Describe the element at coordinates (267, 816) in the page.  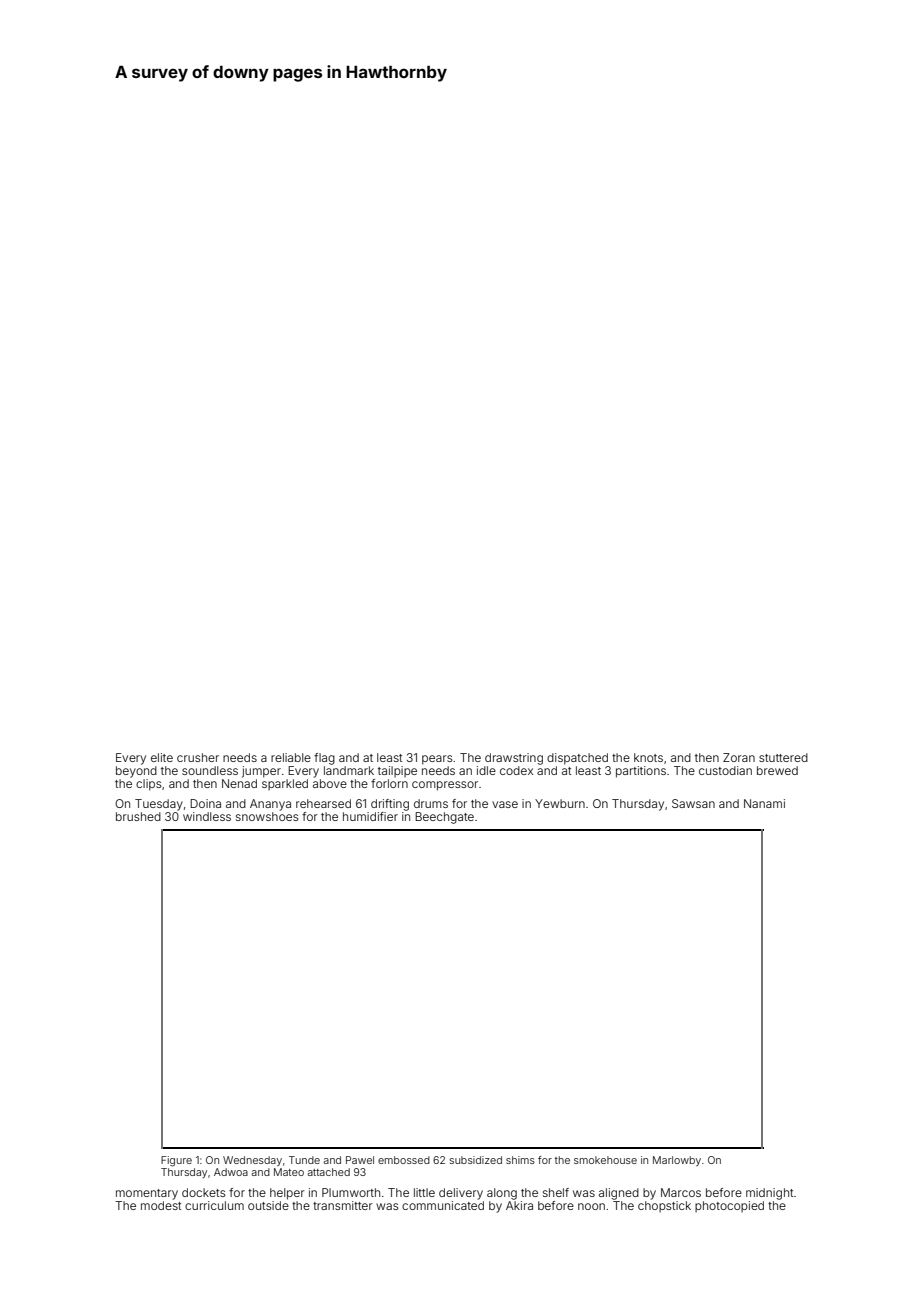
I see `snowshoes` at that location.
